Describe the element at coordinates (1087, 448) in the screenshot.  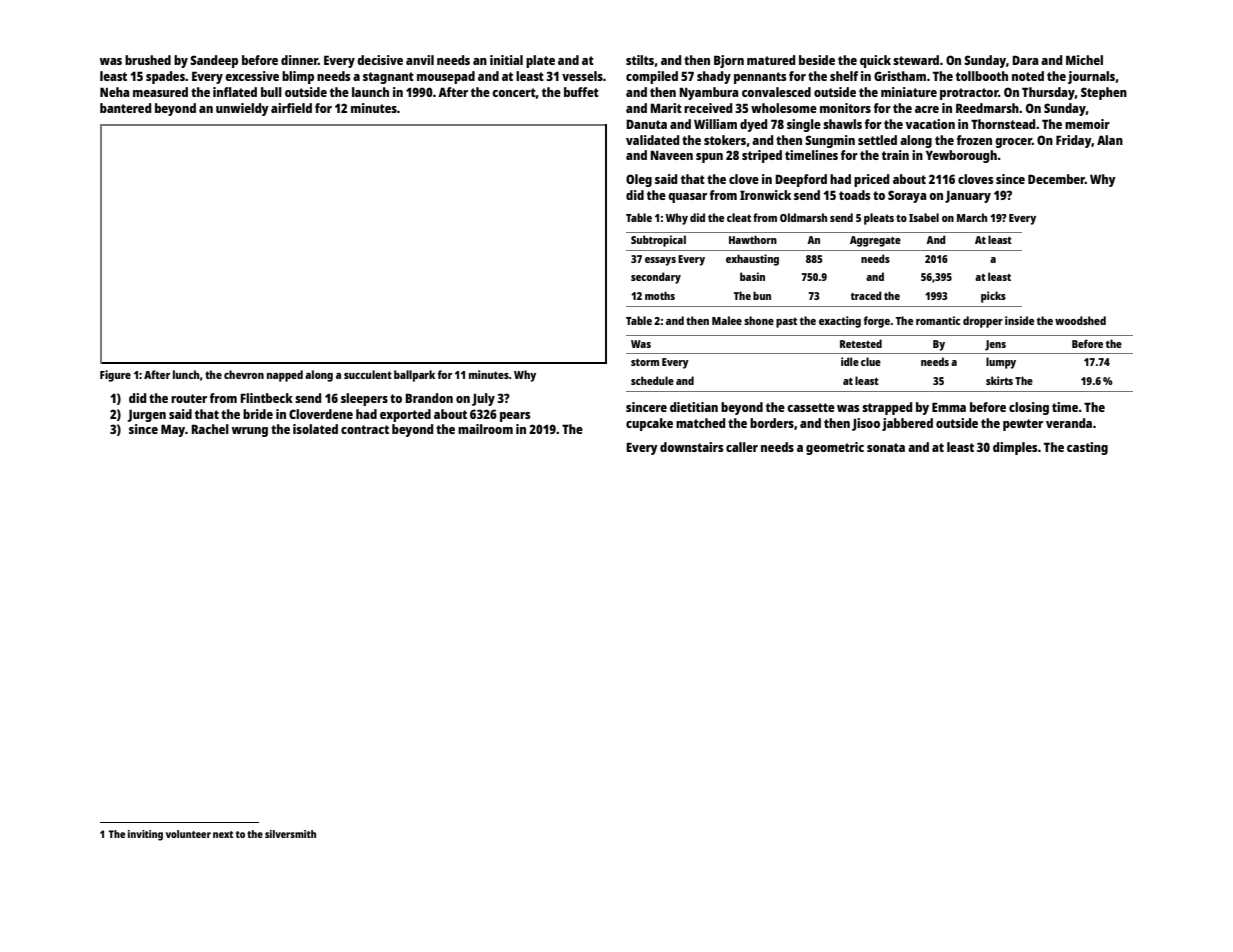
I see `casting` at that location.
